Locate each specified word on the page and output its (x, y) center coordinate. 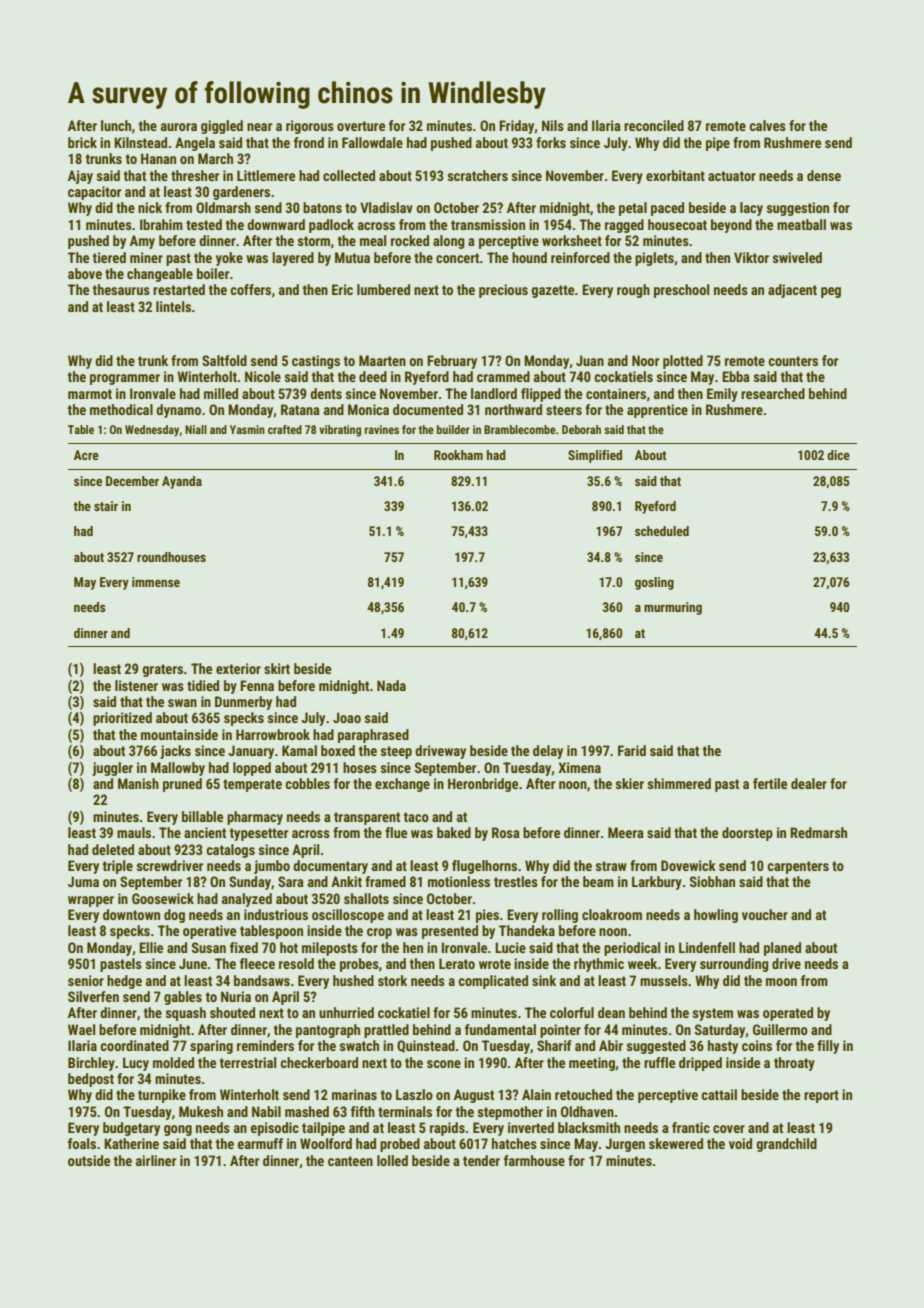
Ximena (579, 767)
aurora (179, 127)
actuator (732, 176)
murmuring (673, 608)
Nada (391, 685)
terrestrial (248, 1062)
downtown (131, 914)
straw (611, 866)
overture (361, 126)
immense (156, 582)
